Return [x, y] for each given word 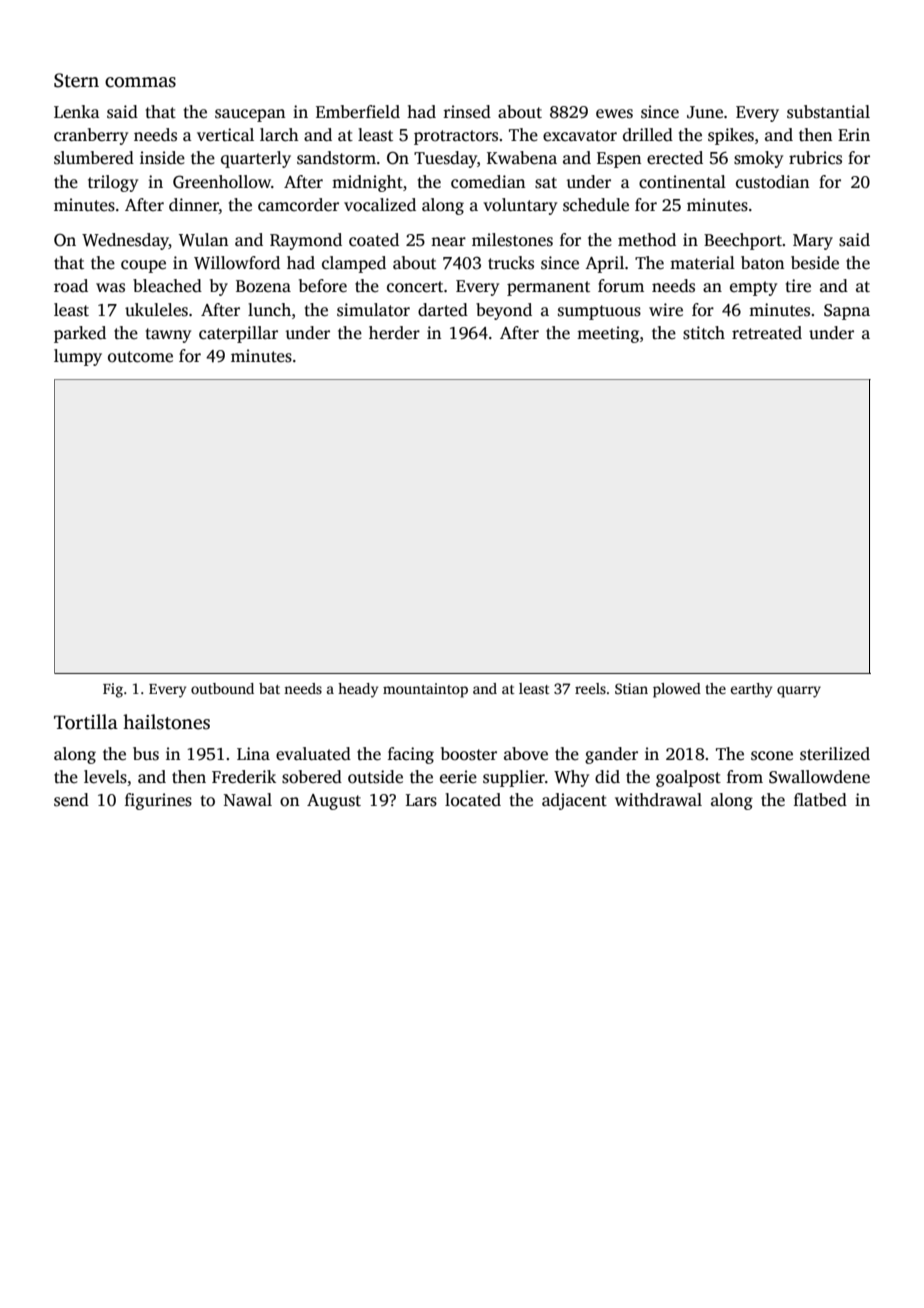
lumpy [78, 357]
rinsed [467, 112]
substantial [828, 112]
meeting [608, 334]
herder [394, 333]
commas [140, 82]
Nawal [248, 799]
